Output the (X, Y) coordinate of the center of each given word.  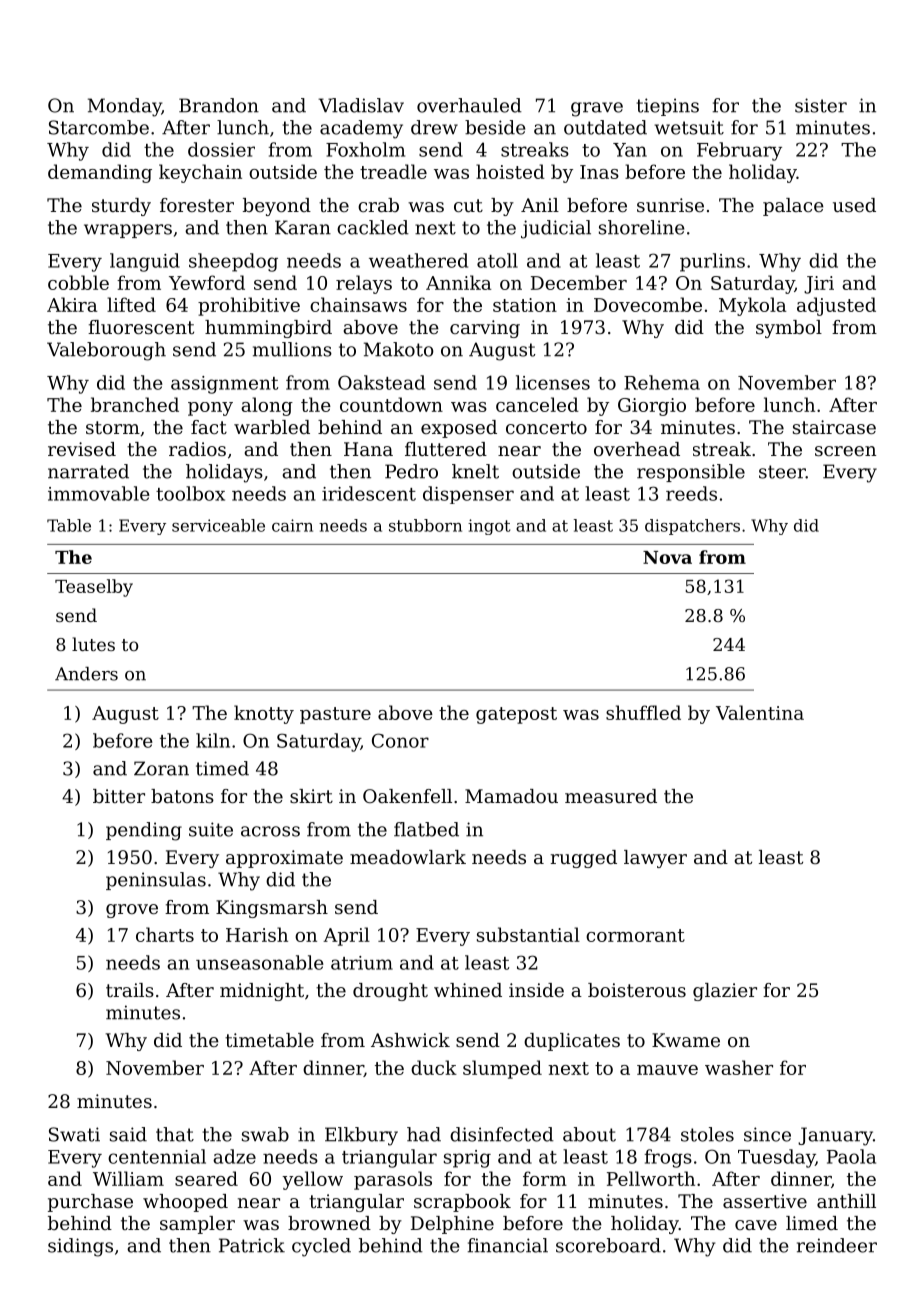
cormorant (635, 935)
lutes (93, 644)
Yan (630, 150)
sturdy (121, 207)
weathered (418, 260)
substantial (528, 934)
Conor (400, 740)
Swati (74, 1134)
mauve (667, 1070)
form (545, 1178)
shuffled (643, 712)
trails (130, 990)
